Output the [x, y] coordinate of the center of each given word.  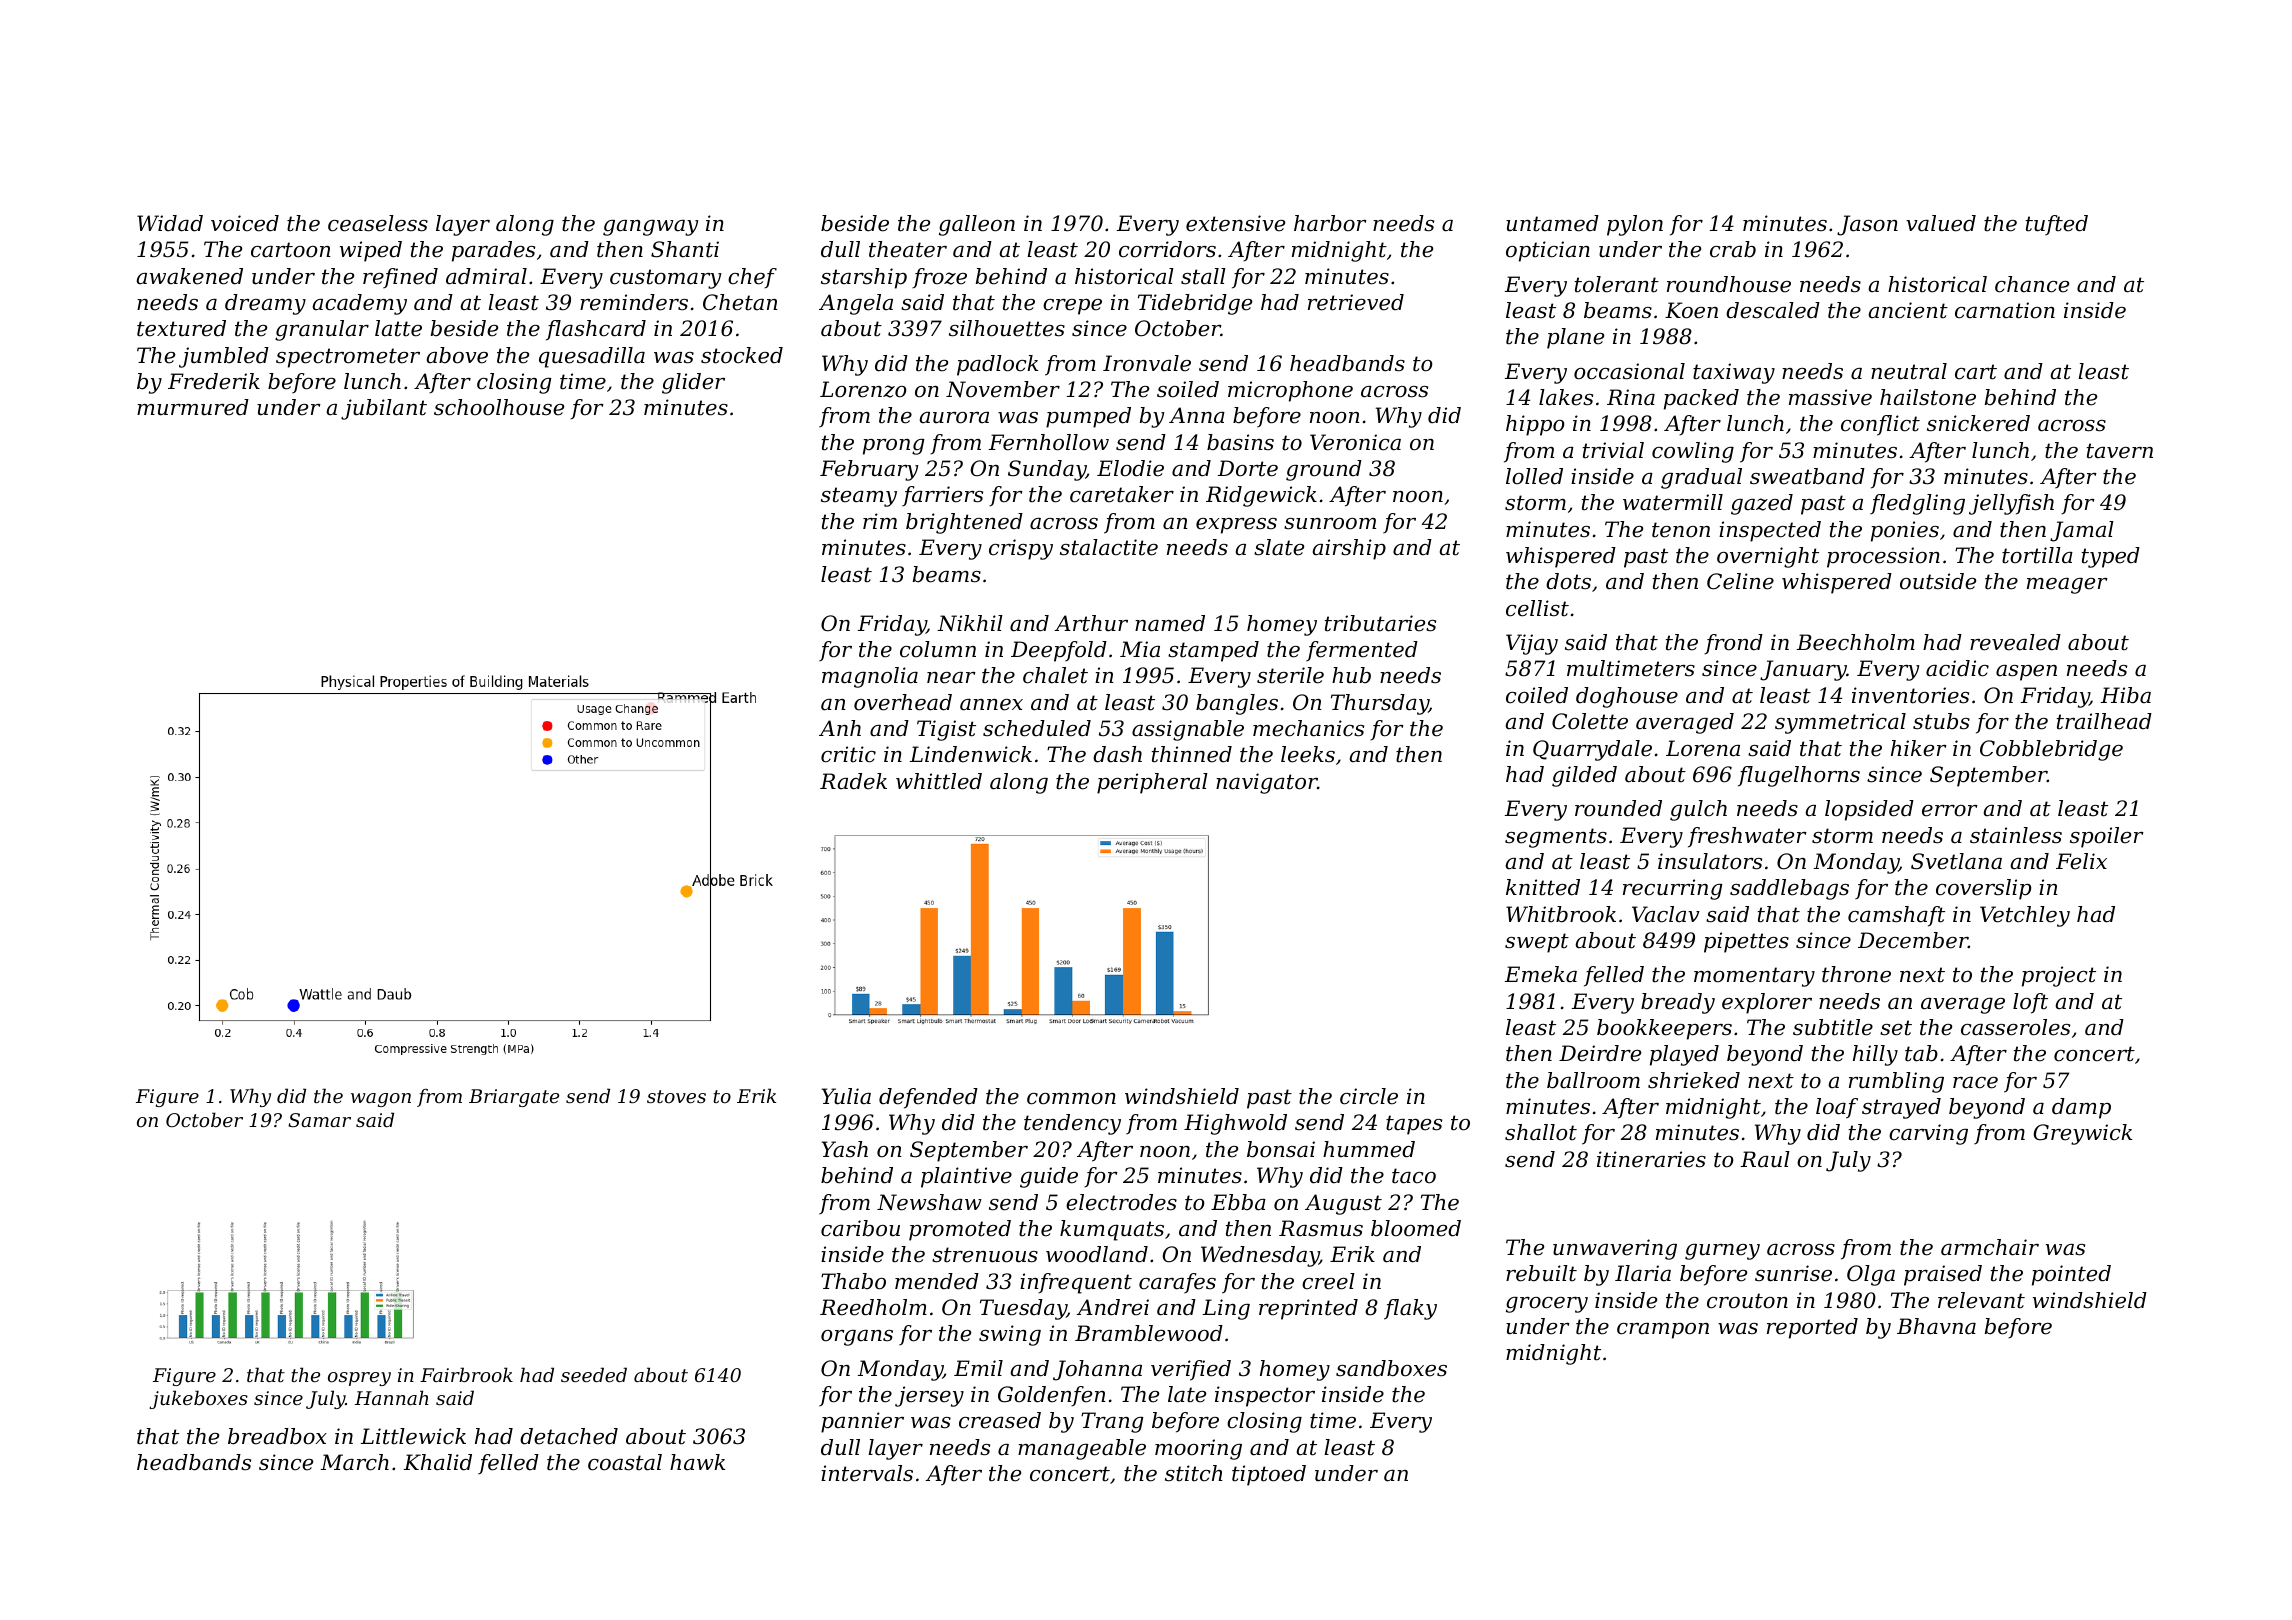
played [1684, 1055]
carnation [2005, 310]
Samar [319, 1120]
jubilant [384, 409]
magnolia [870, 677]
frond [1733, 644]
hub [1351, 675]
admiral [486, 276]
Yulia [846, 1096]
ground [1324, 470]
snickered [1978, 423]
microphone [1290, 391]
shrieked [1694, 1080]
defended [928, 1098]
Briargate [514, 1098]
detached [569, 1436]
